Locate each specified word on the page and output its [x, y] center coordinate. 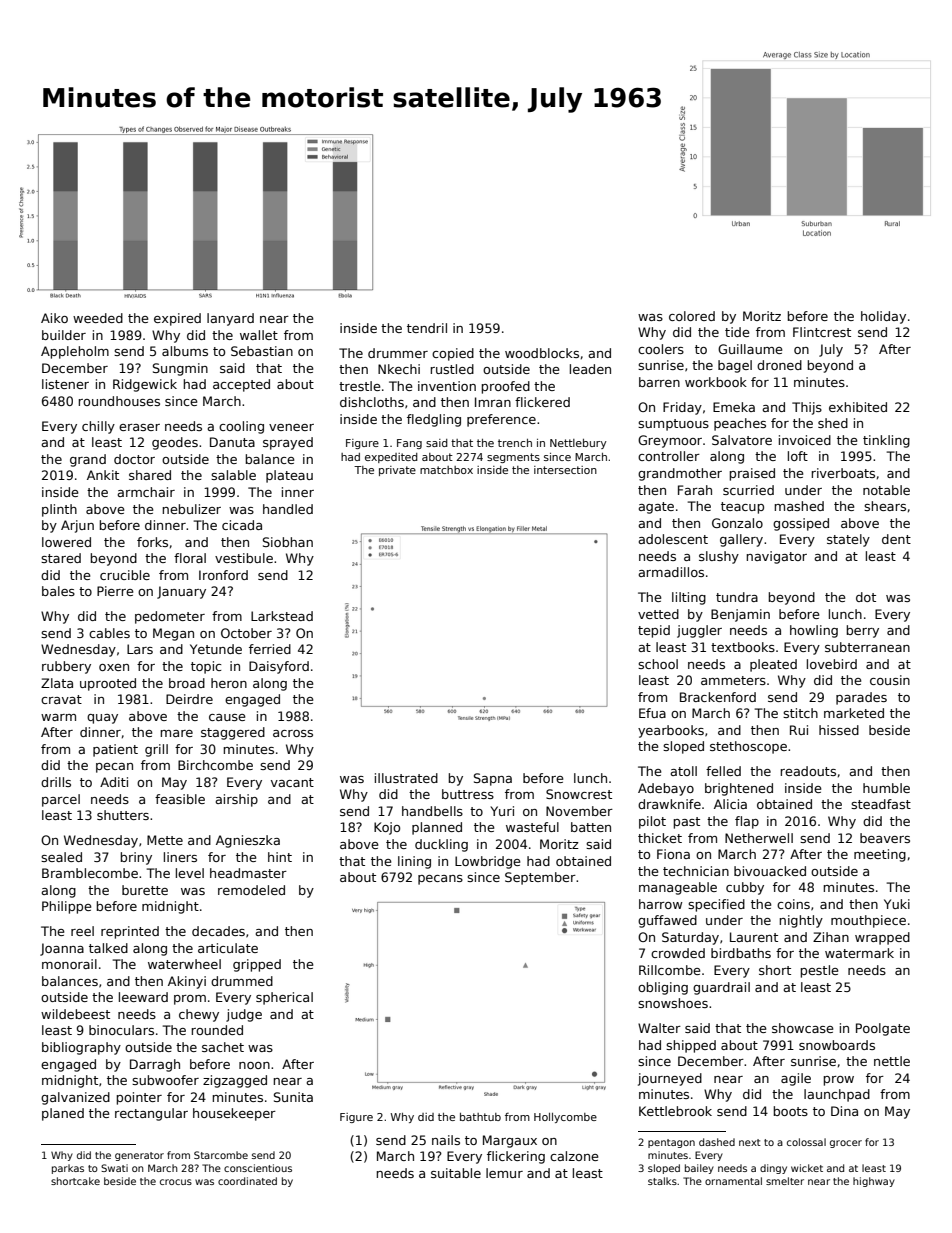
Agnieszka [248, 841]
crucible [125, 575]
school [658, 664]
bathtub [480, 1117]
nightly [801, 921]
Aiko [54, 318]
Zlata [57, 683]
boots [790, 1111]
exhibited [858, 407]
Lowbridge [487, 862]
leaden [590, 369]
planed [63, 1114]
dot [866, 597]
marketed [854, 713]
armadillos [671, 572]
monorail [69, 964]
